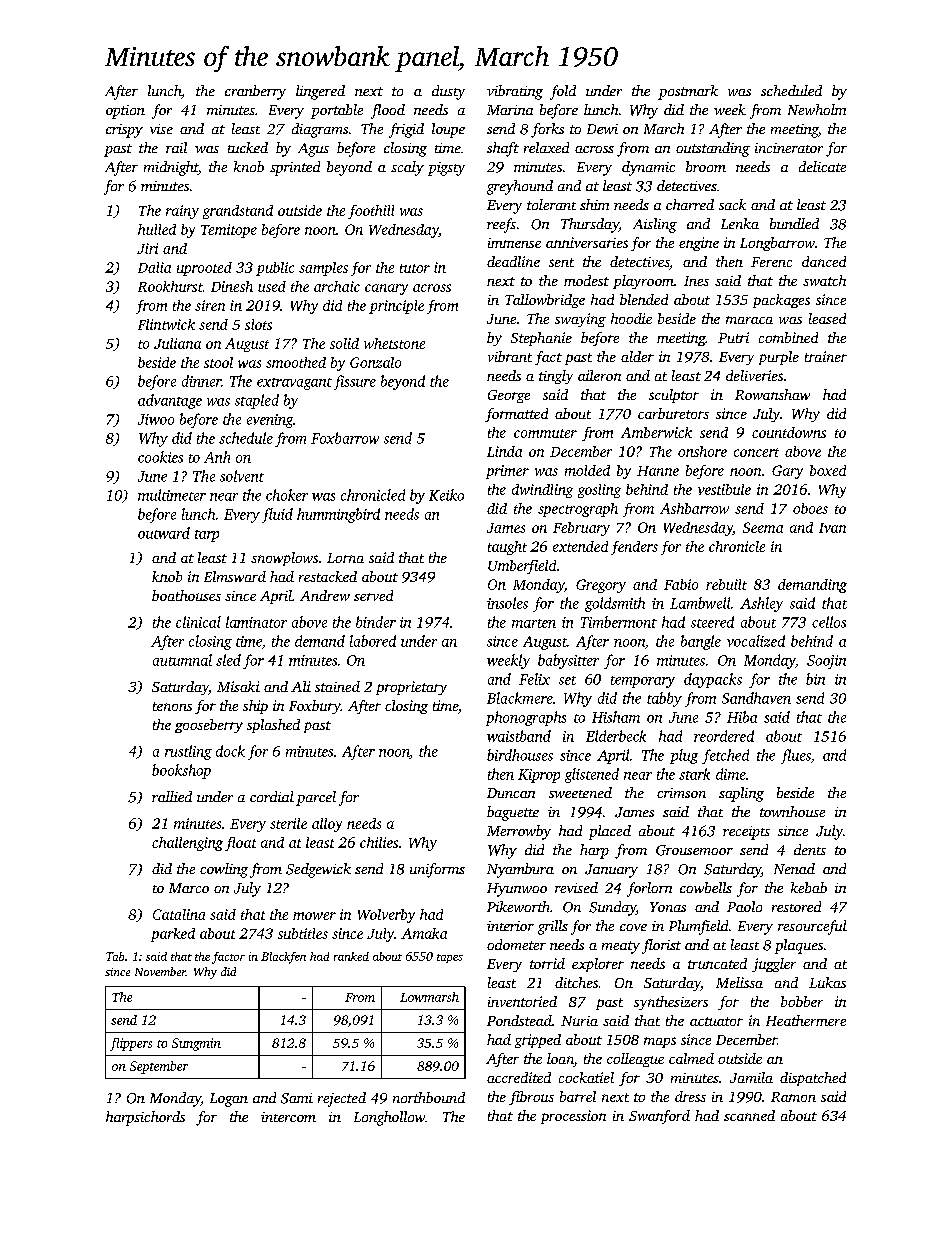  I want to click on resourceful, so click(812, 927).
